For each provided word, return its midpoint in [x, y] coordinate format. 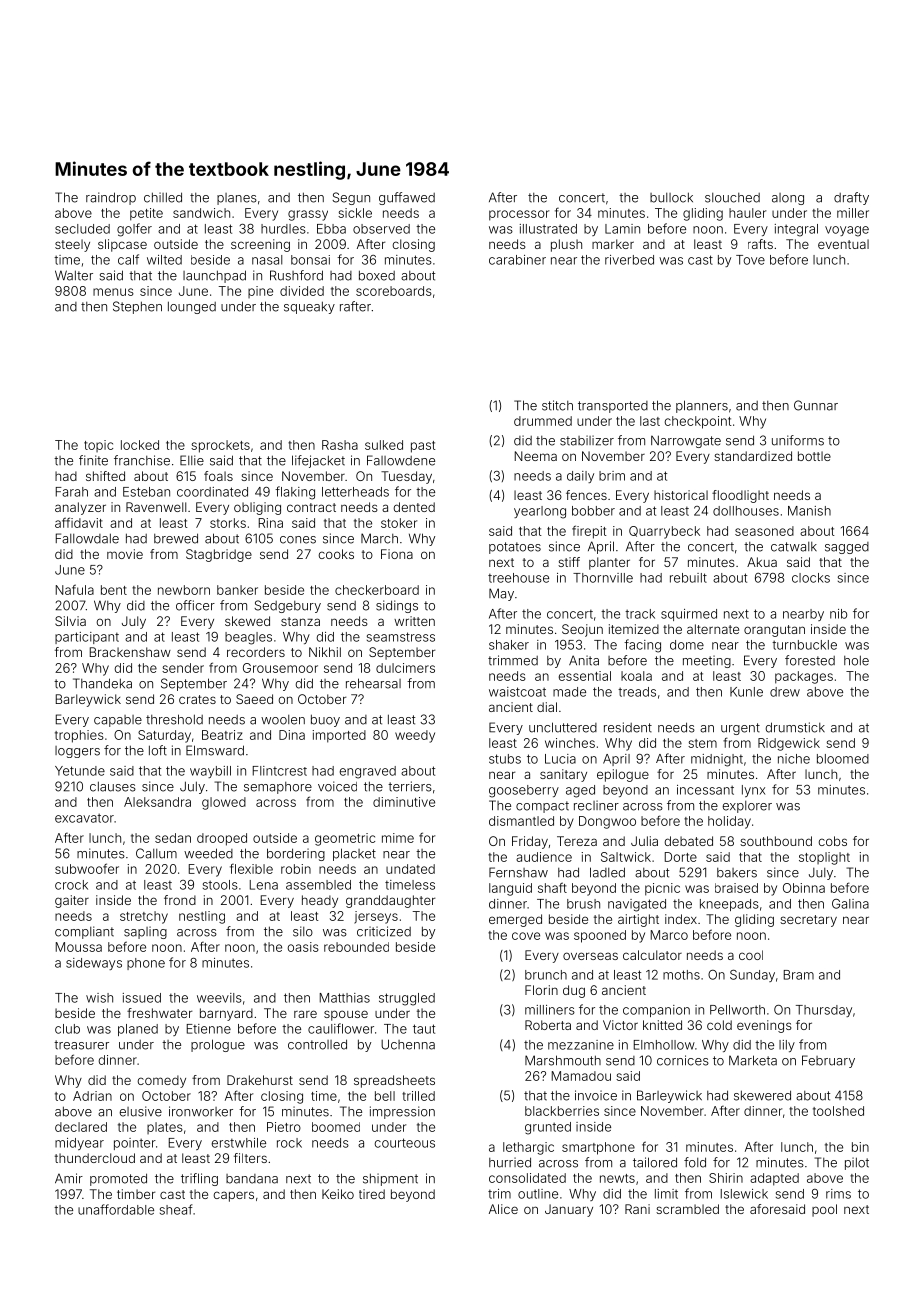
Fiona [397, 554]
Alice [503, 1209]
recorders [256, 652]
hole [856, 660]
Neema [536, 456]
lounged [192, 307]
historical [681, 495]
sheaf [176, 1209]
